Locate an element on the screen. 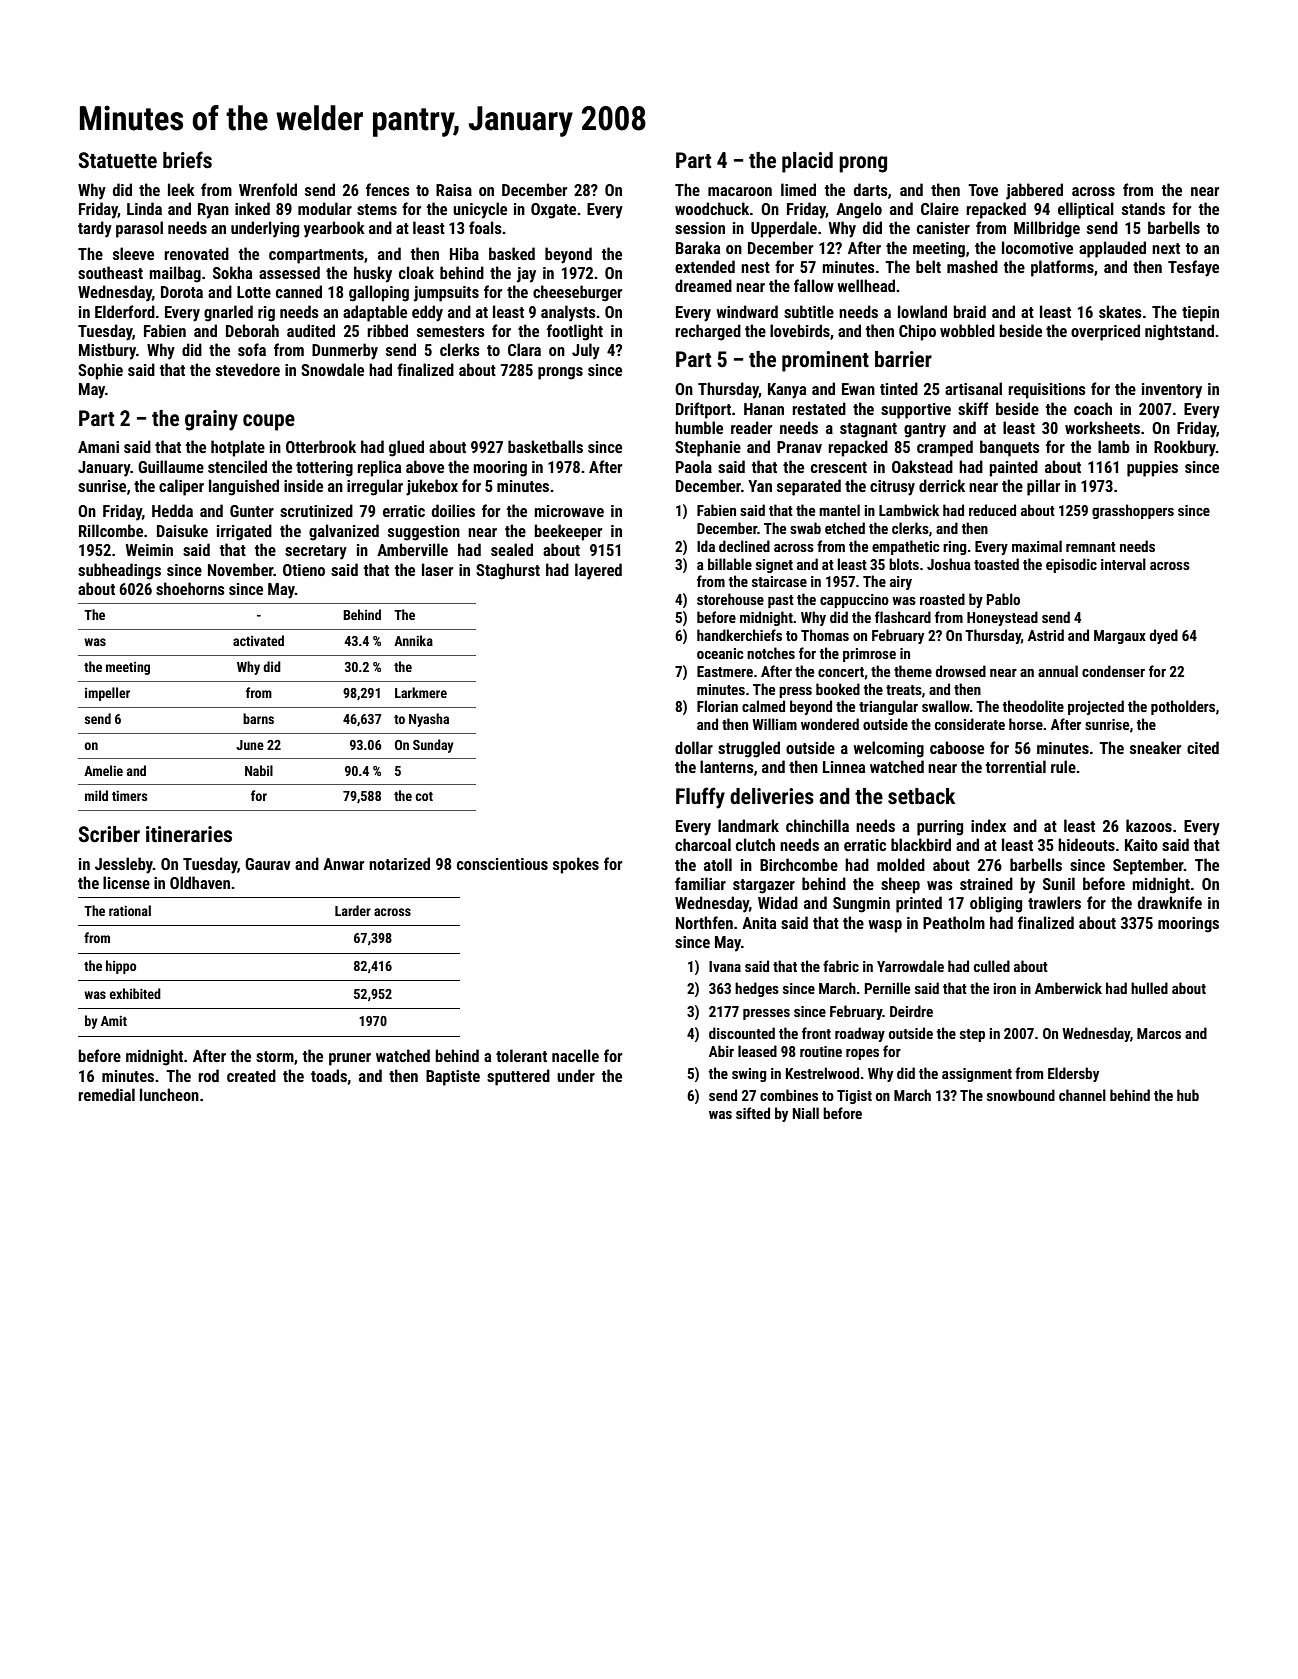 Image resolution: width=1298 pixels, height=1679 pixels. Oxgate is located at coordinates (553, 211).
